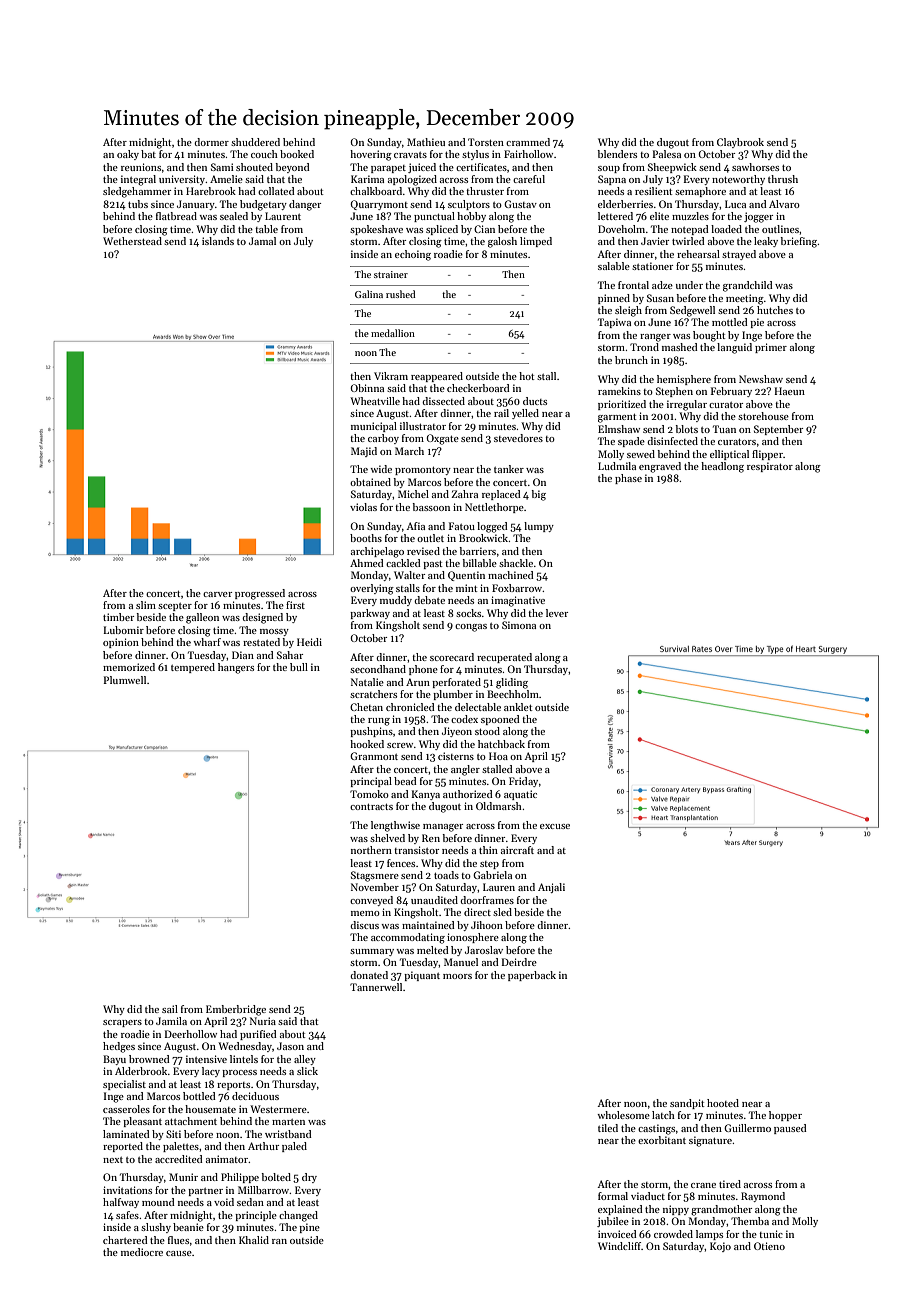  Describe the element at coordinates (557, 613) in the screenshot. I see `lever` at that location.
